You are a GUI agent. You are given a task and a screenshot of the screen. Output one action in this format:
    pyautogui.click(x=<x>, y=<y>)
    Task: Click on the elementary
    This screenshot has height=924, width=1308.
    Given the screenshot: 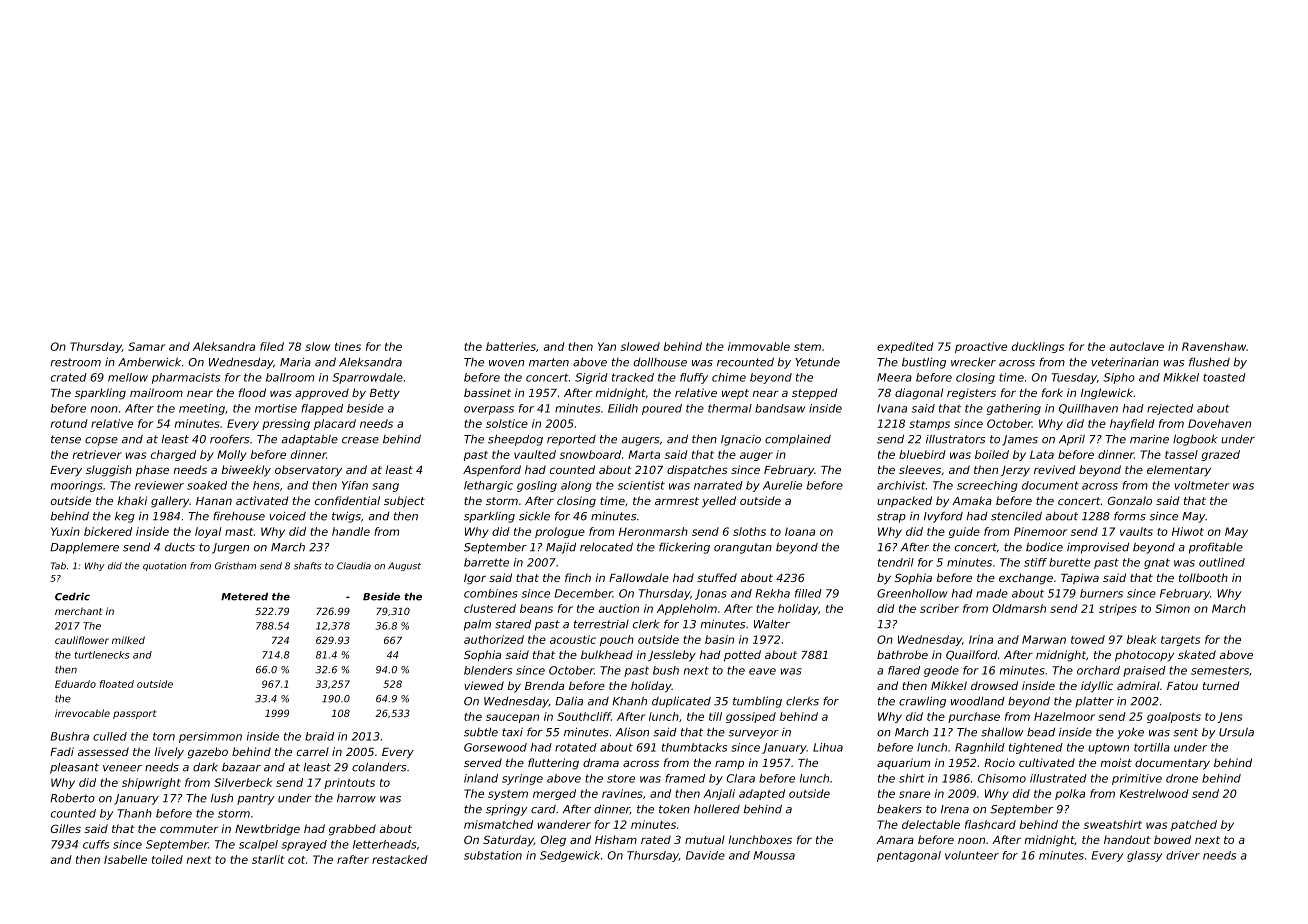 What is the action you would take?
    pyautogui.click(x=1179, y=471)
